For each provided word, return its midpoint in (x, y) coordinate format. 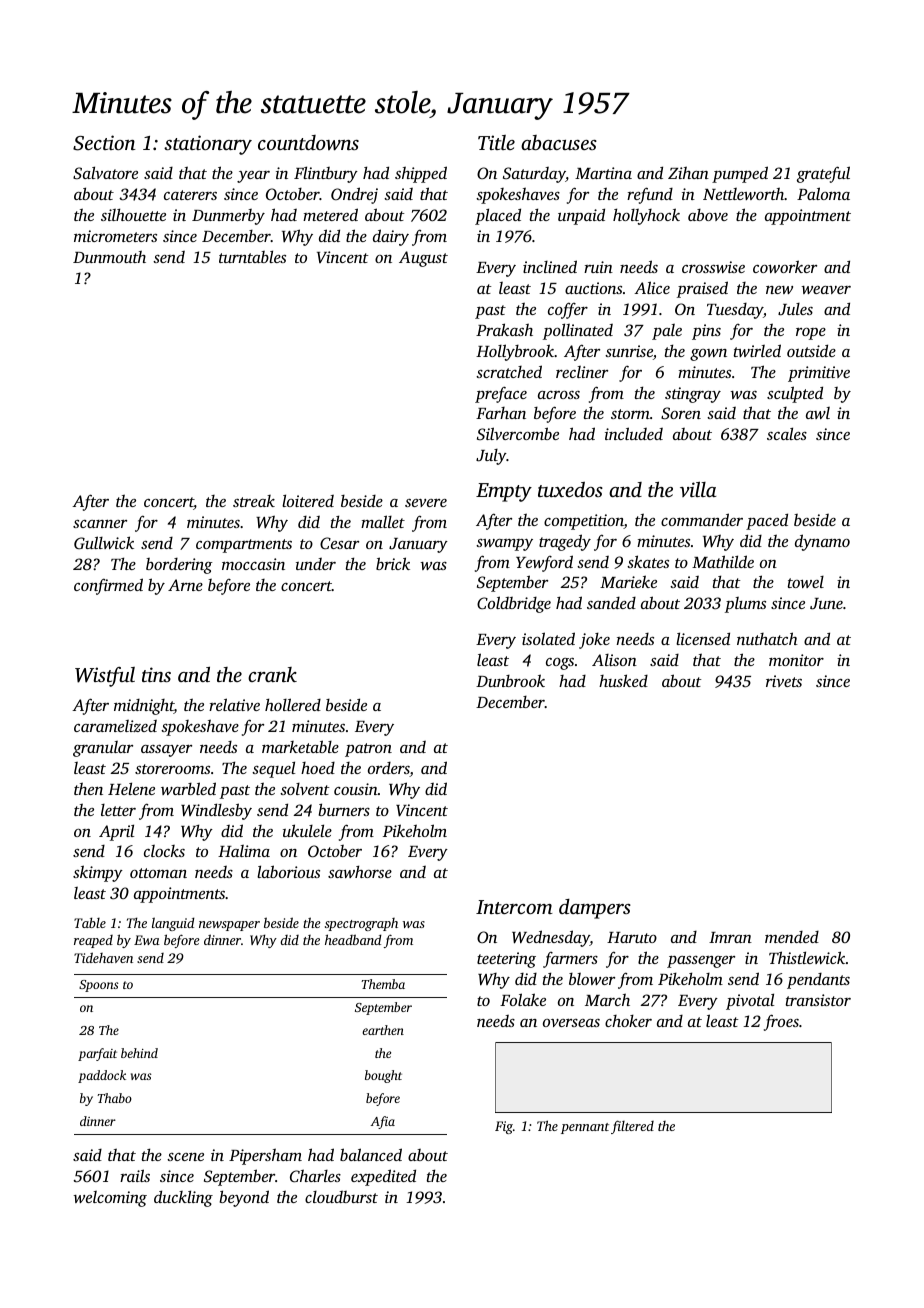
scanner (100, 524)
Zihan (688, 172)
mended (792, 937)
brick (393, 563)
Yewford (544, 563)
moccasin (253, 564)
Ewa (147, 940)
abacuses (559, 142)
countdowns (308, 143)
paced (767, 521)
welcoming (110, 1199)
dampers (595, 909)
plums (745, 605)
